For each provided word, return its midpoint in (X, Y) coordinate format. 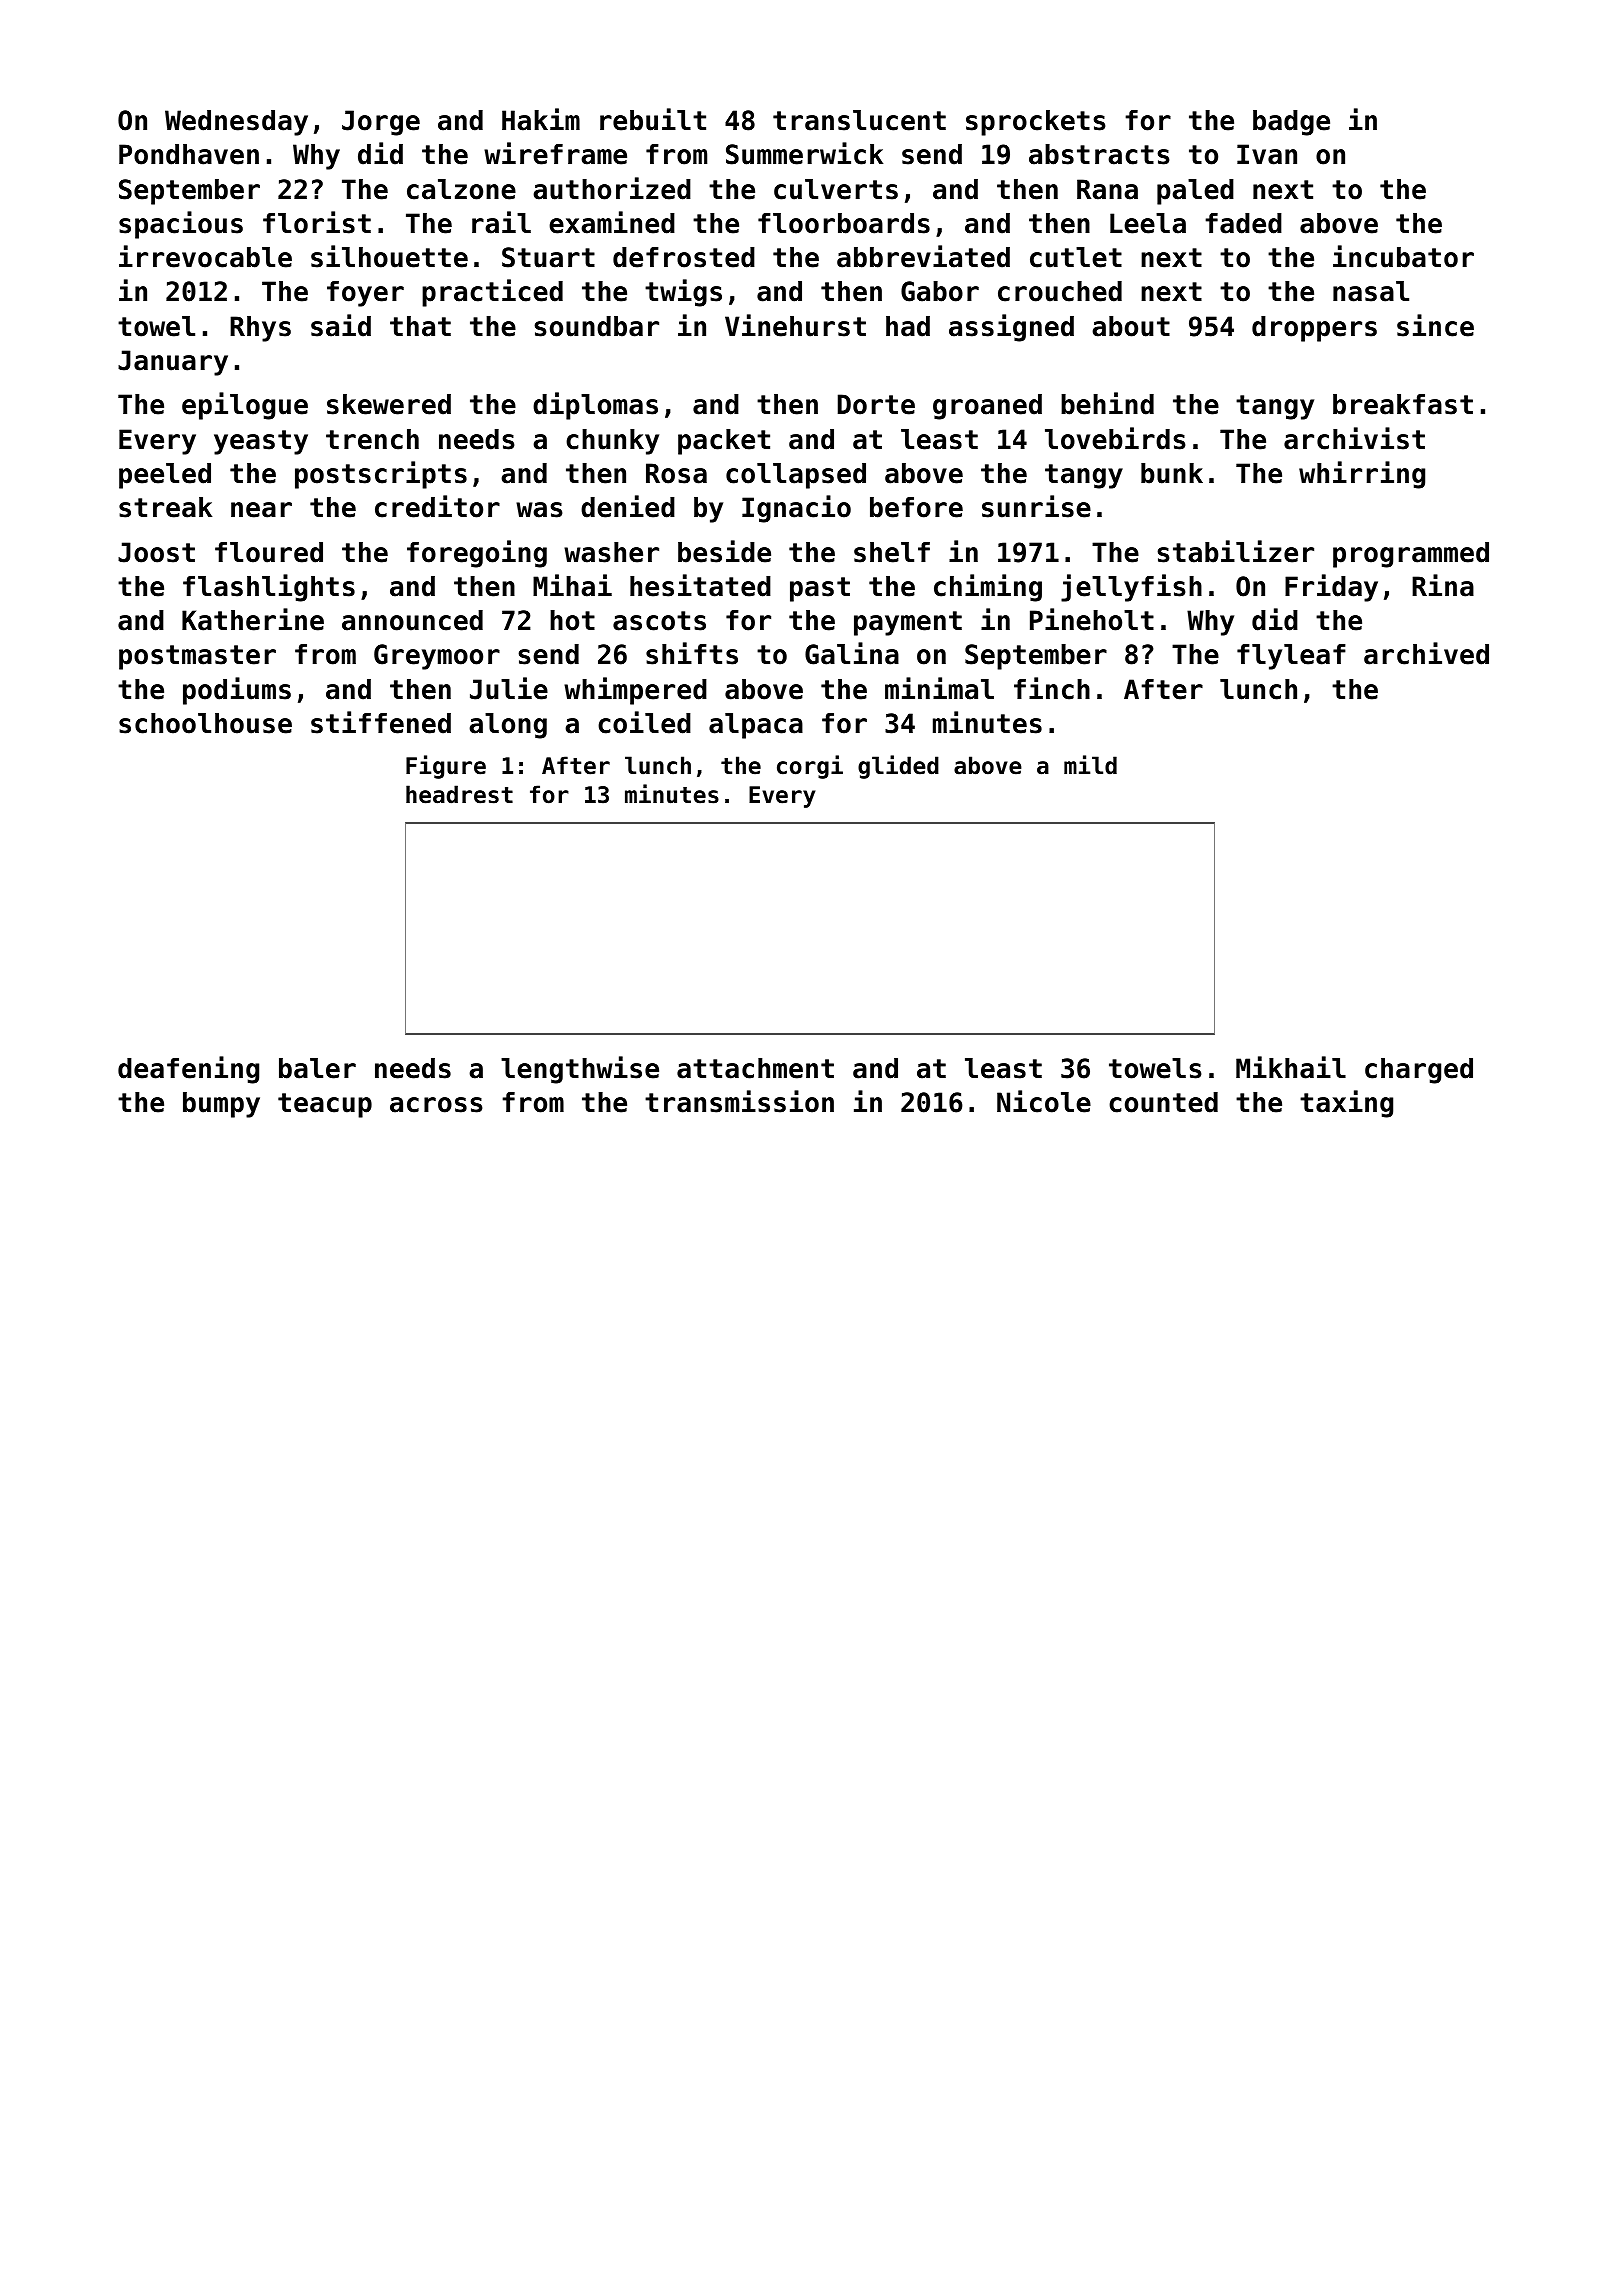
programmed (1411, 555)
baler (317, 1068)
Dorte (876, 404)
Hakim (541, 119)
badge (1291, 123)
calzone (461, 189)
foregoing (477, 554)
